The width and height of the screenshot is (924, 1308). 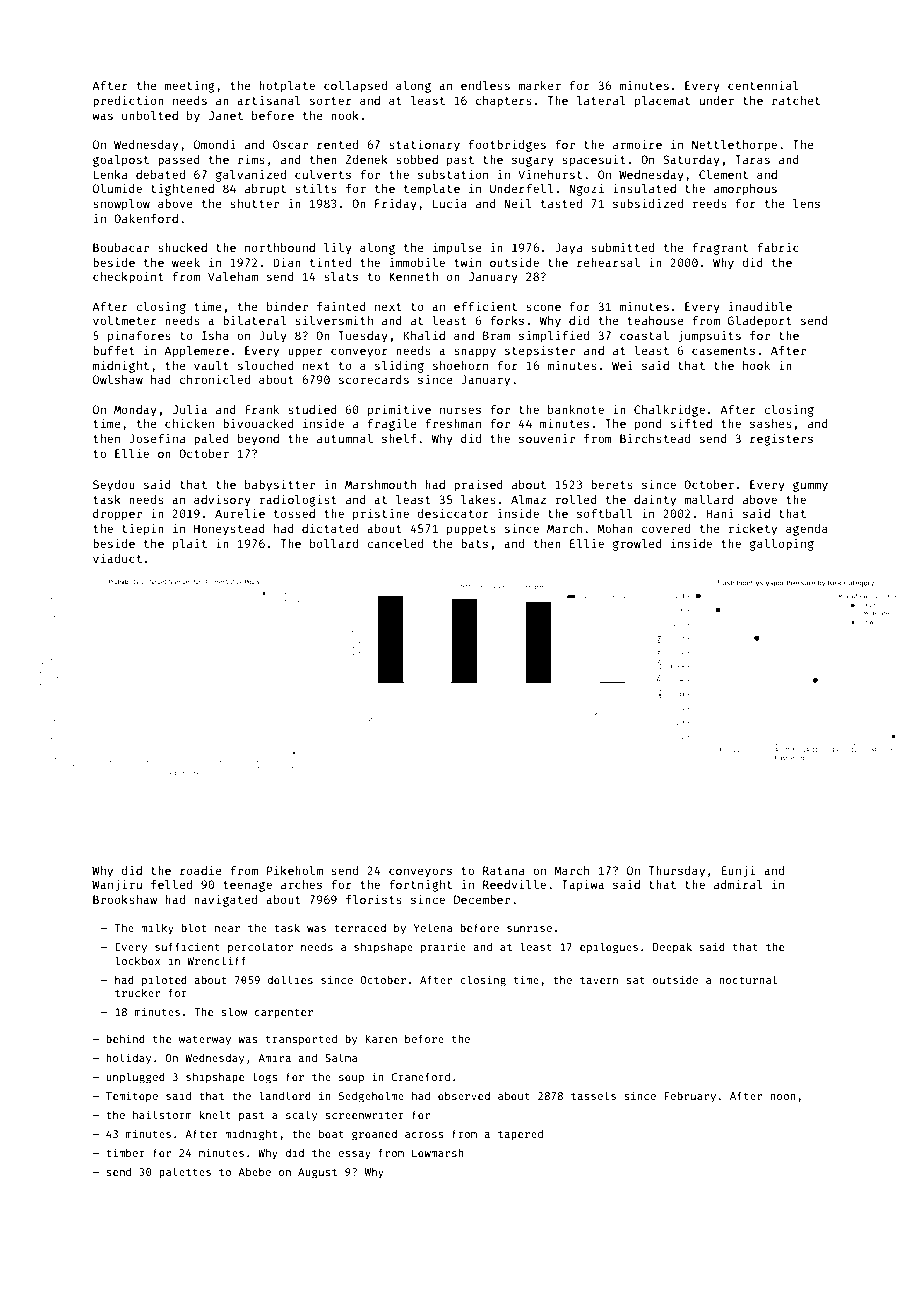 What do you see at coordinates (190, 87) in the screenshot?
I see `meeting` at bounding box center [190, 87].
